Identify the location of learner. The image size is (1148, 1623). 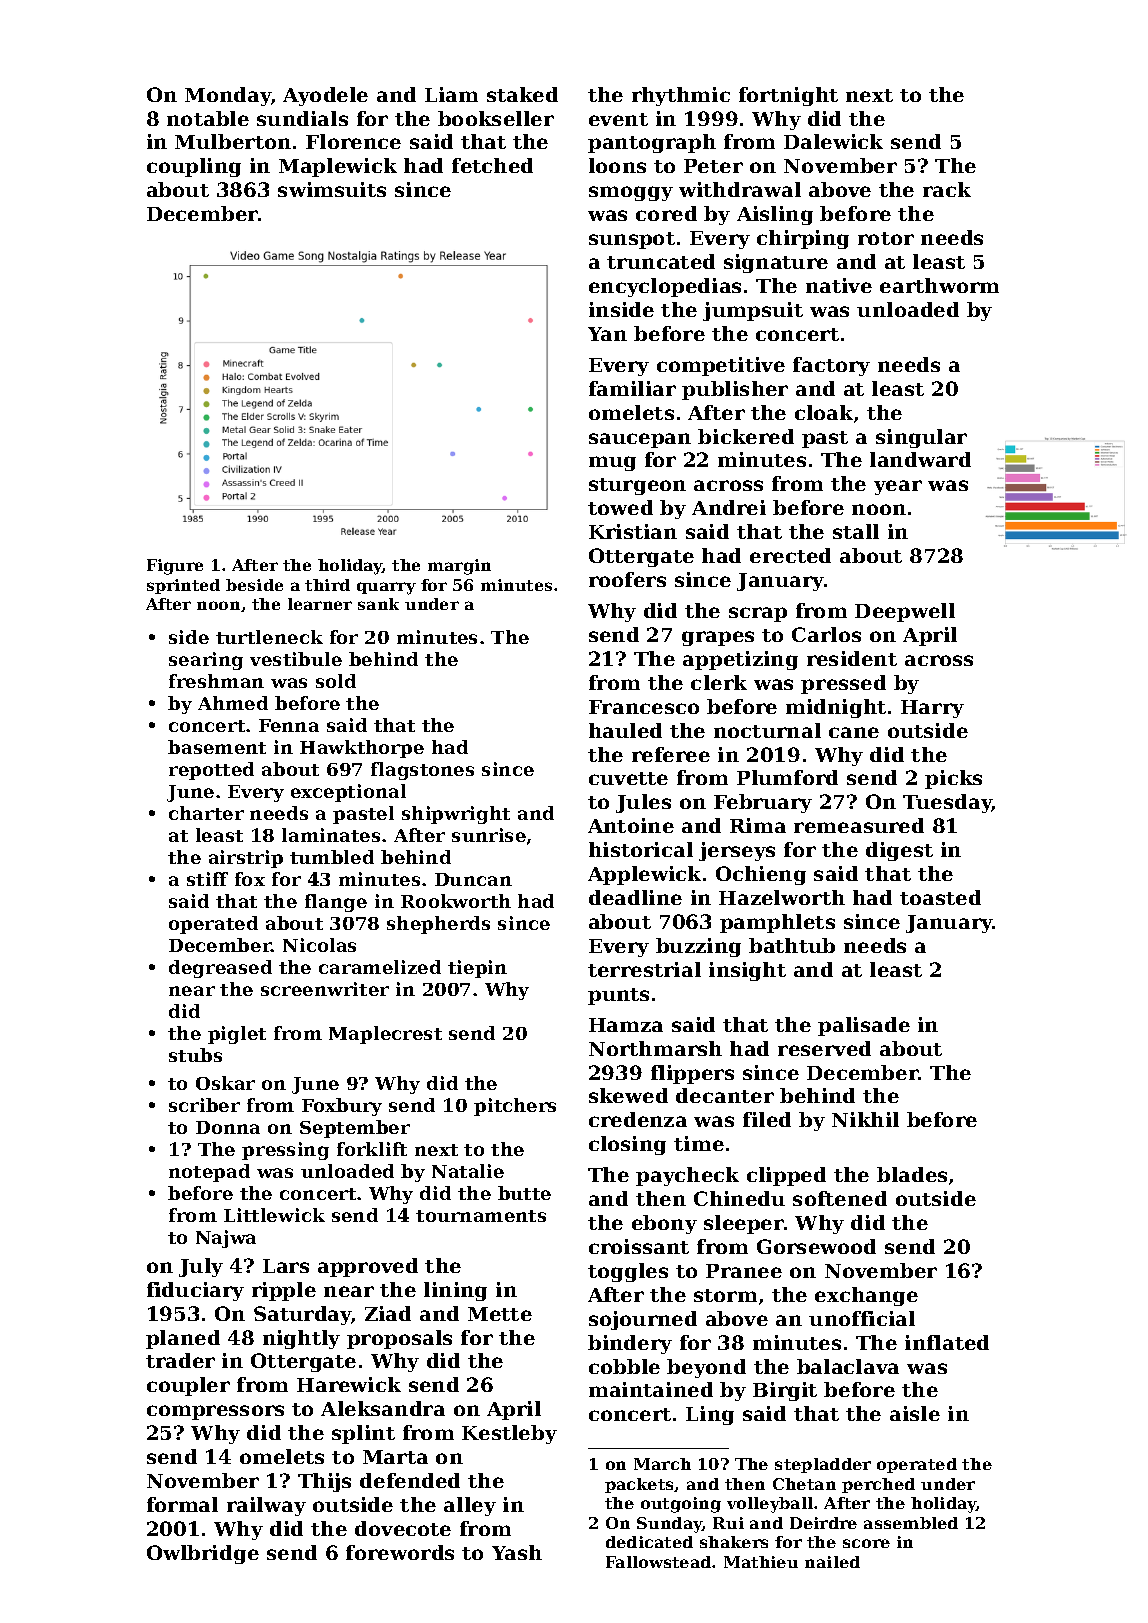
(320, 604).
